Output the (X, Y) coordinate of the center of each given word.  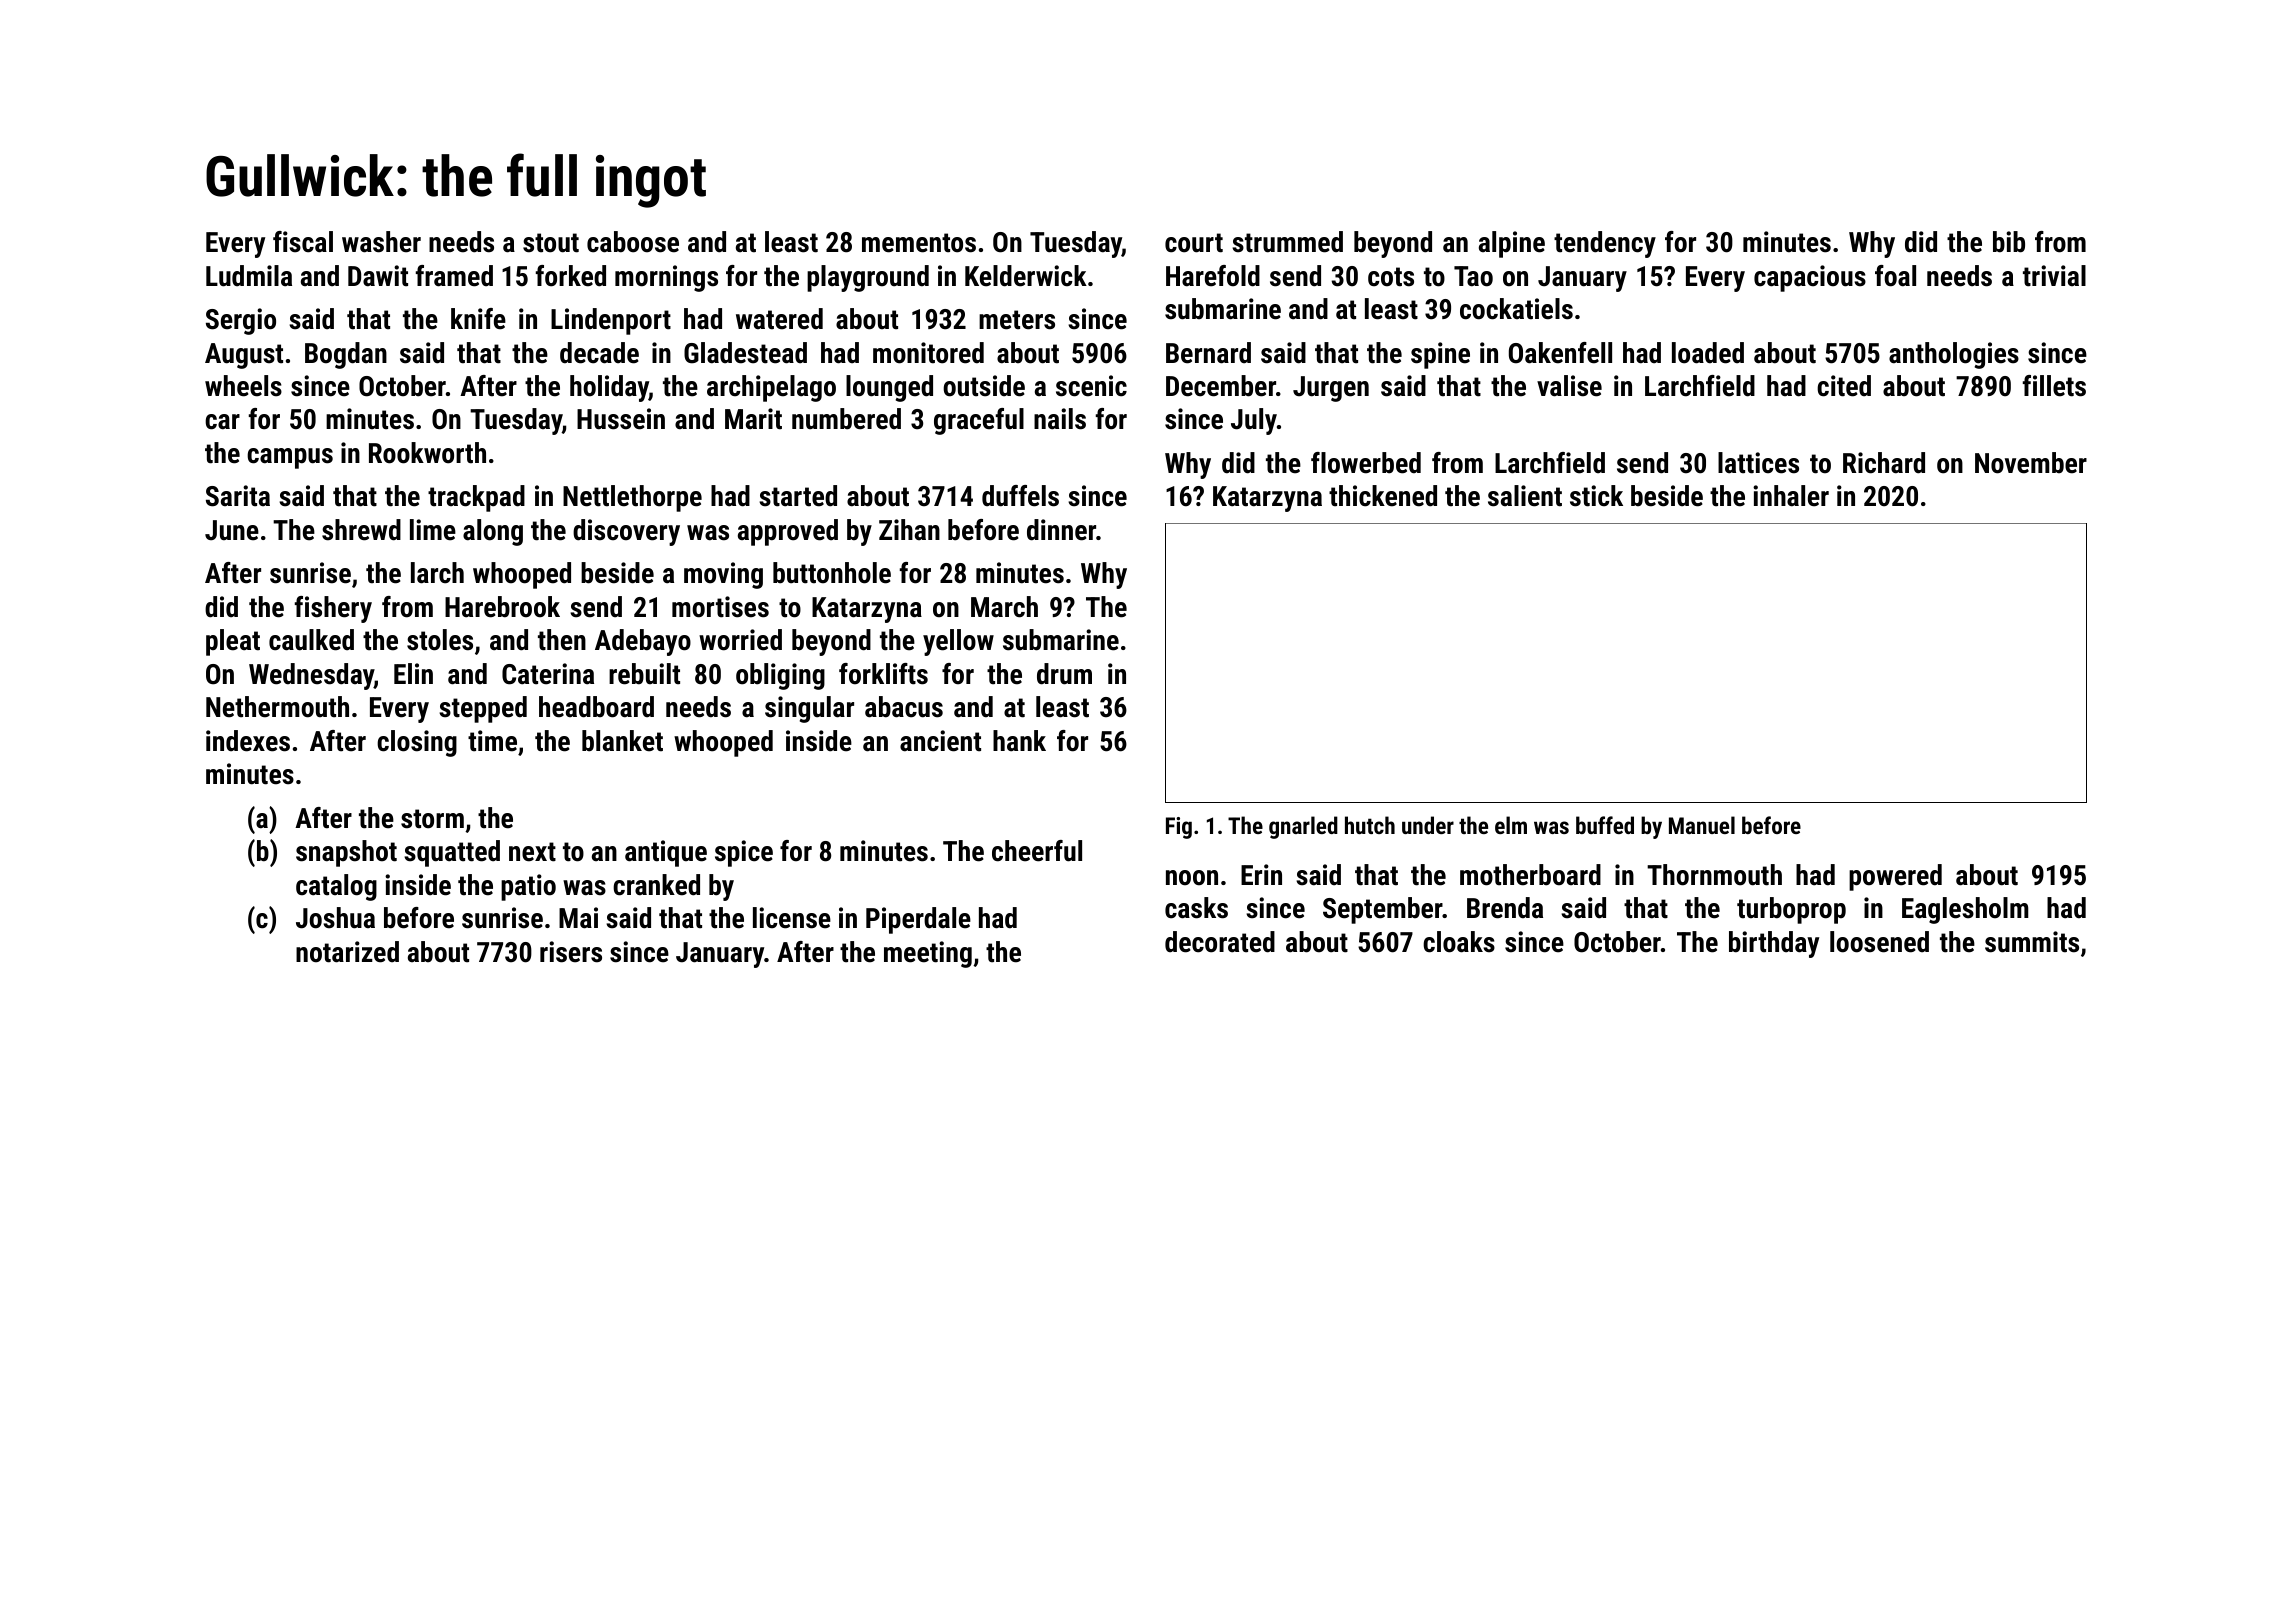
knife (478, 319)
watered (779, 319)
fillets (2054, 386)
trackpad (476, 498)
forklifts (883, 674)
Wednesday (311, 676)
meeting (928, 954)
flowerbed (1366, 463)
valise (1569, 386)
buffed (1605, 825)
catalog (336, 887)
